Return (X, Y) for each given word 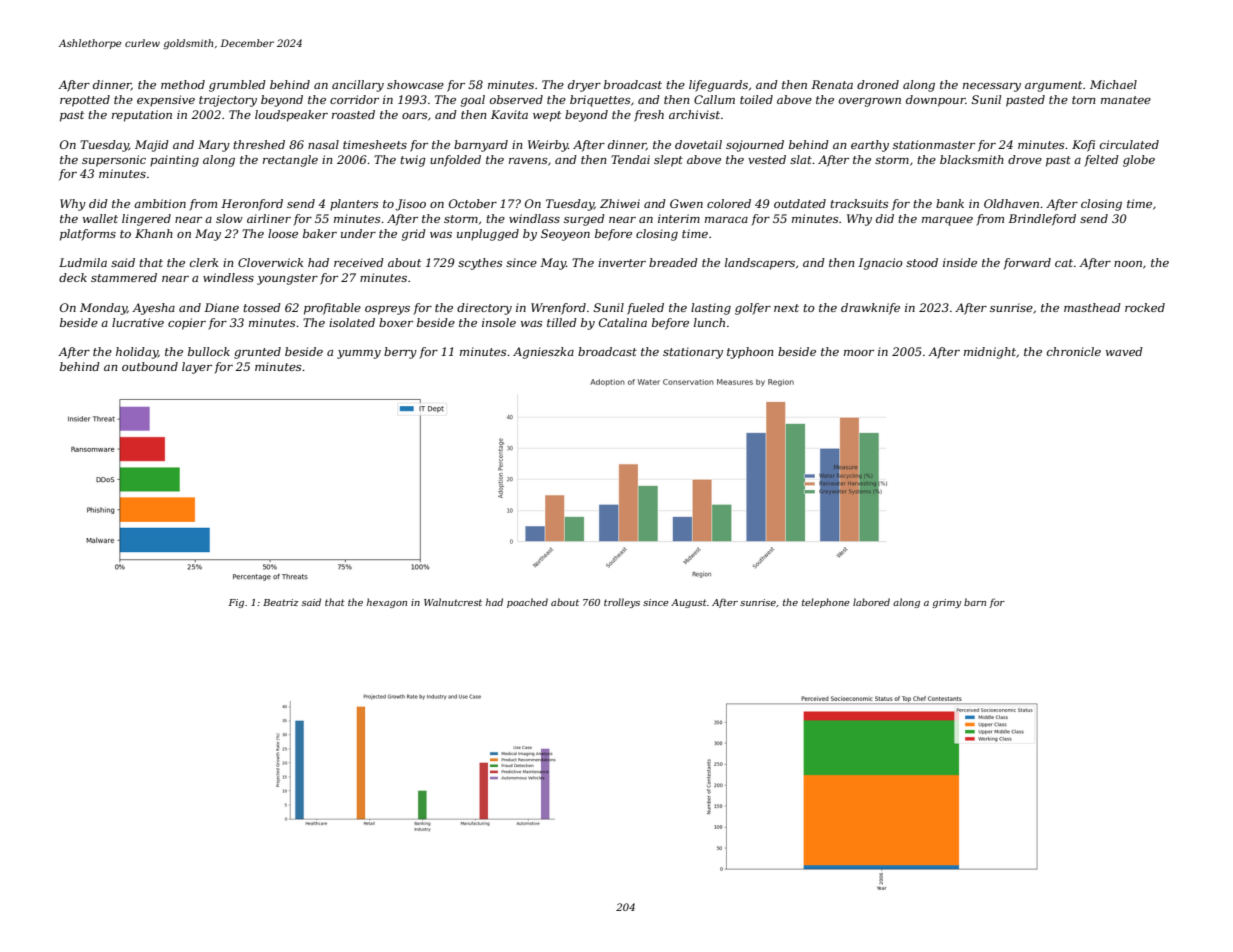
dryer (584, 86)
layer (197, 368)
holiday (137, 353)
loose (283, 233)
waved (1124, 351)
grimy (946, 603)
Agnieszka (543, 353)
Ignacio (880, 264)
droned (878, 84)
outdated (800, 203)
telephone (826, 603)
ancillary (358, 86)
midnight (990, 353)
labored (871, 602)
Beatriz (281, 602)
